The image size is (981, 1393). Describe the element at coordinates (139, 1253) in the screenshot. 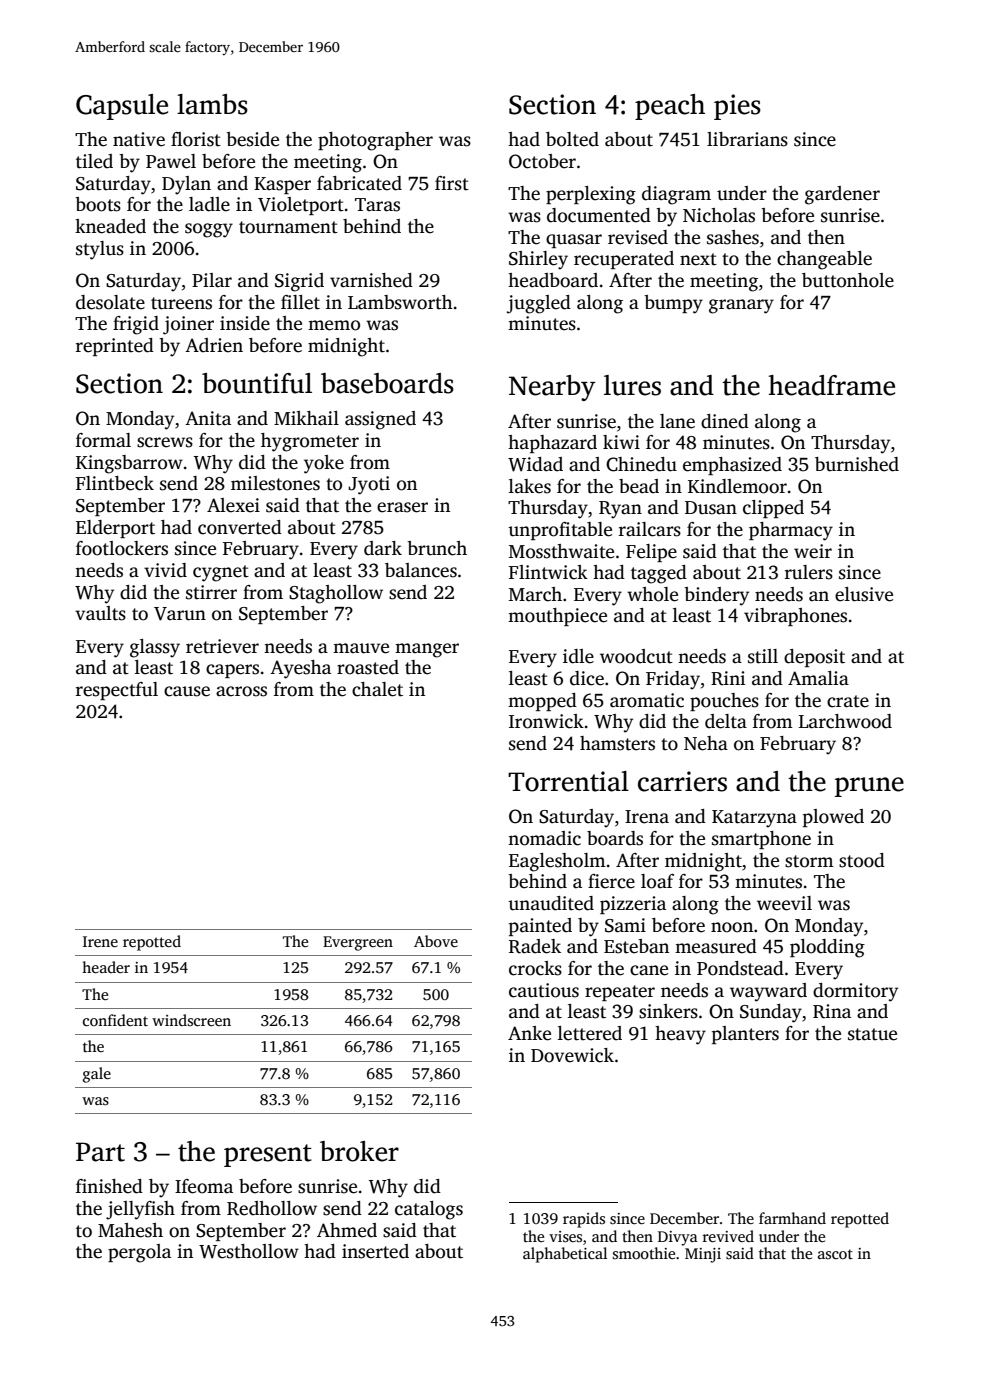

I see `pergola` at that location.
